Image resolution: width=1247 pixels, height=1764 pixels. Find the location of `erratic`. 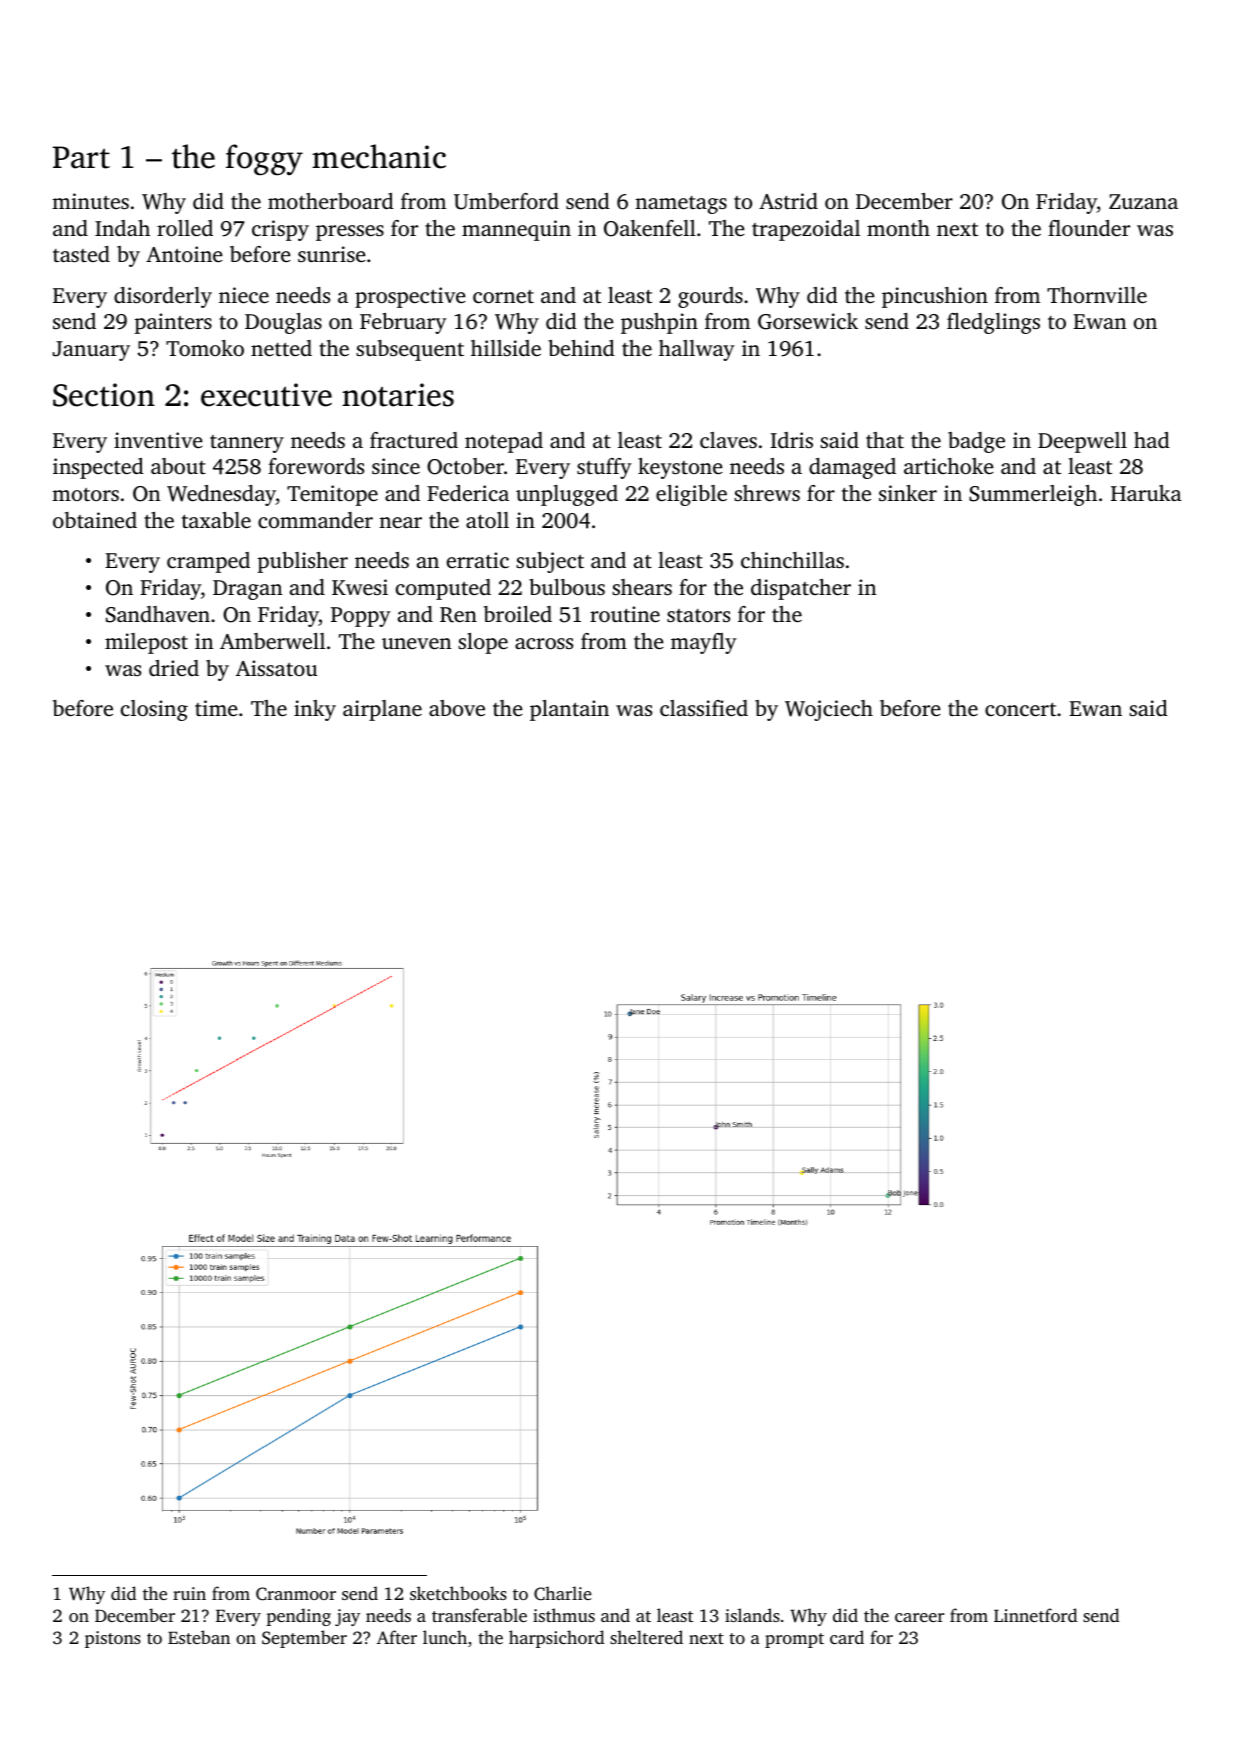

erratic is located at coordinates (478, 560).
